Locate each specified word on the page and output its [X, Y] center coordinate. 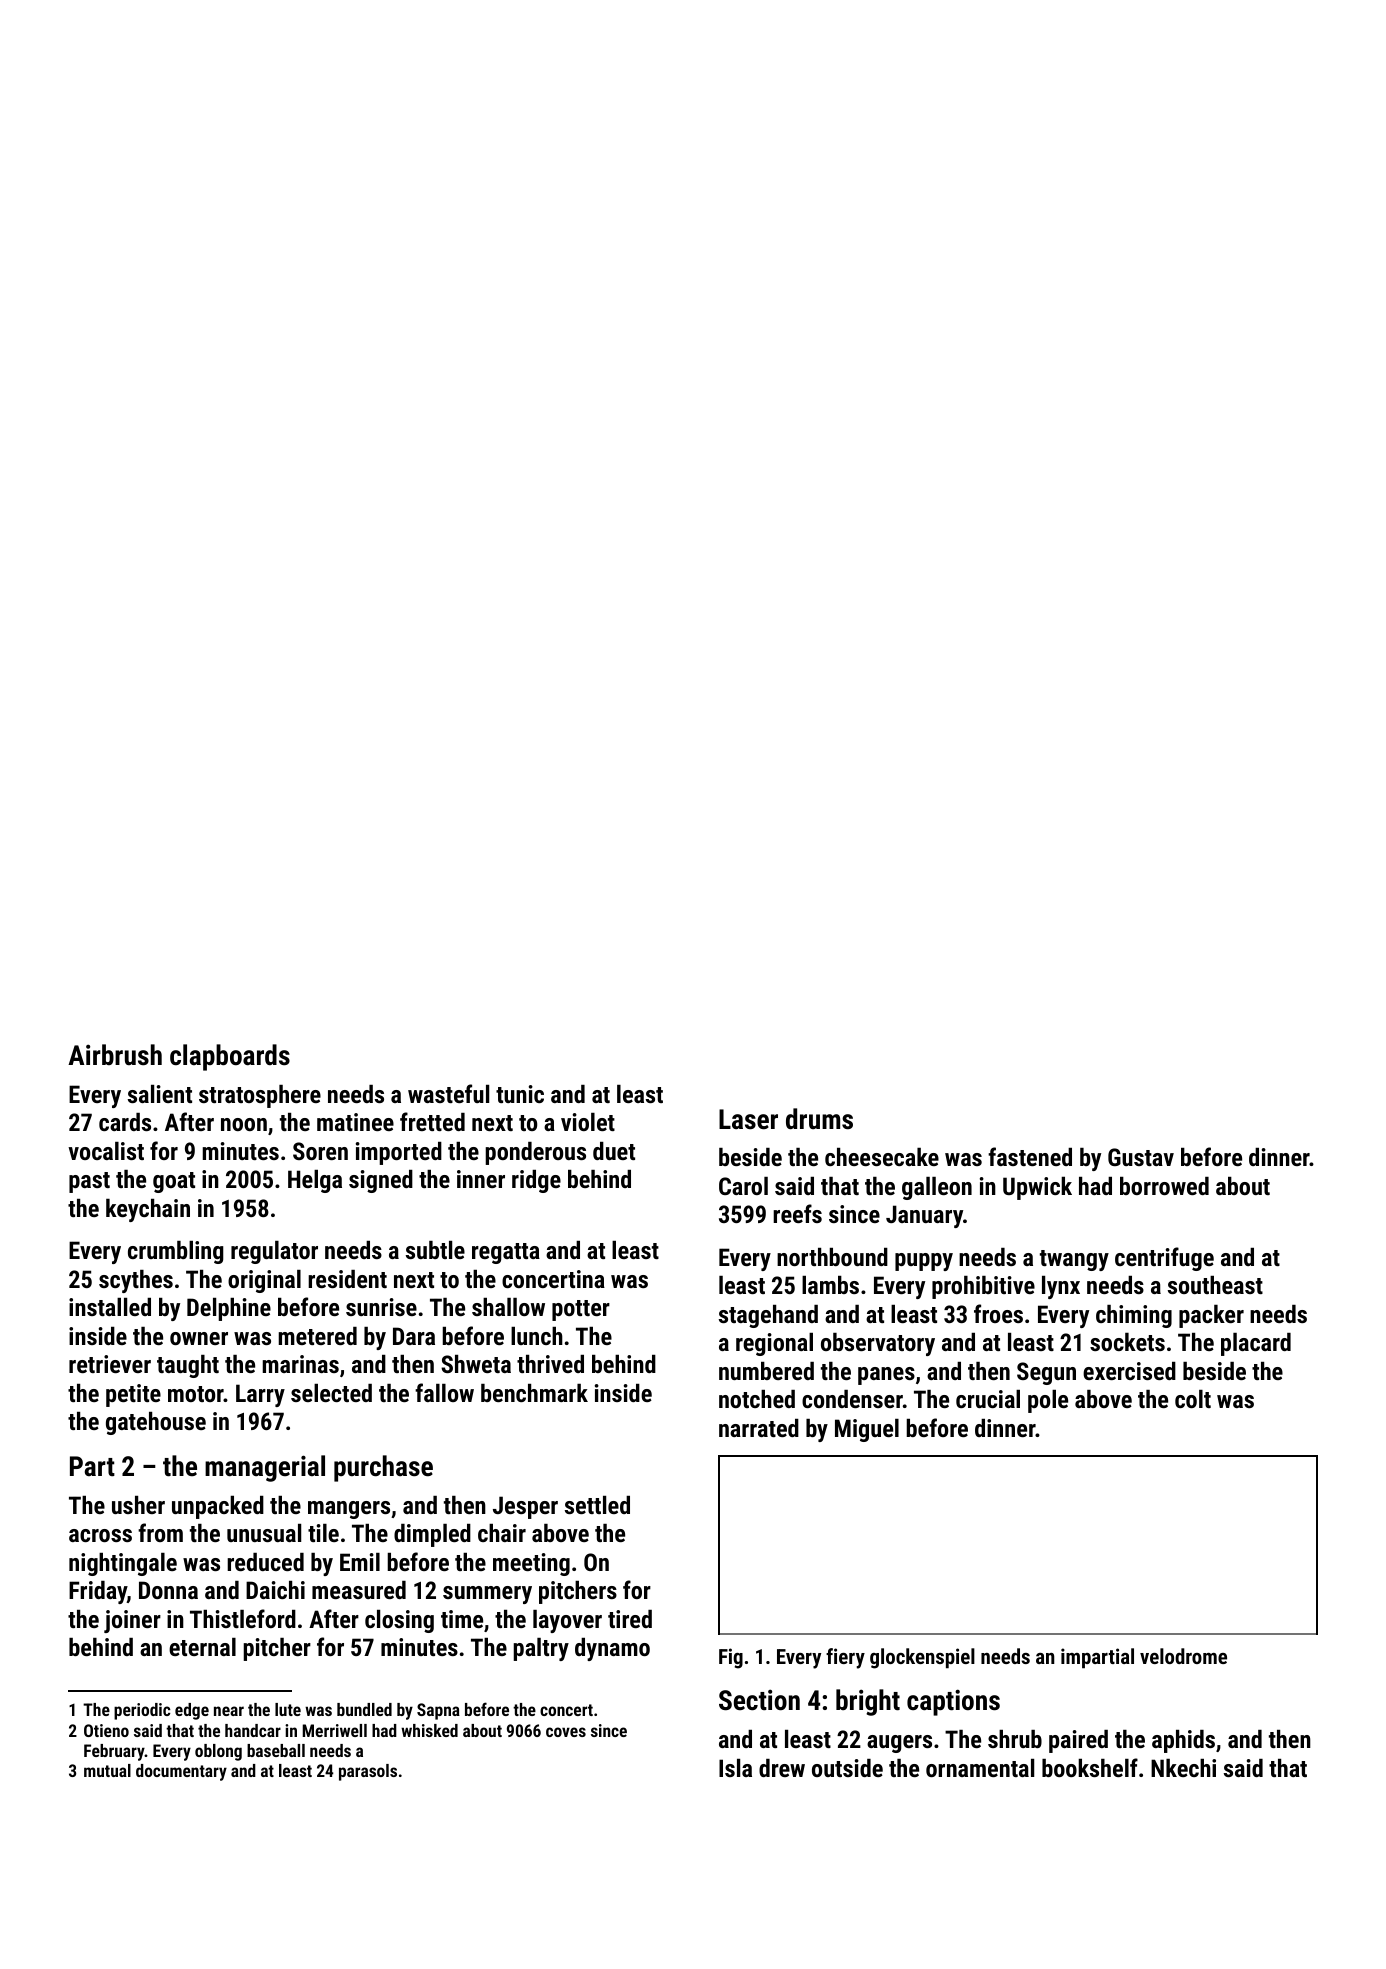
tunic [520, 1094]
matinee [355, 1122]
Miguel [867, 1430]
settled [597, 1505]
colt [1193, 1399]
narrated [759, 1428]
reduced [265, 1562]
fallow [444, 1392]
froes [998, 1313]
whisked [429, 1730]
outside [847, 1768]
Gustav [1141, 1157]
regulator [274, 1252]
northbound [832, 1257]
